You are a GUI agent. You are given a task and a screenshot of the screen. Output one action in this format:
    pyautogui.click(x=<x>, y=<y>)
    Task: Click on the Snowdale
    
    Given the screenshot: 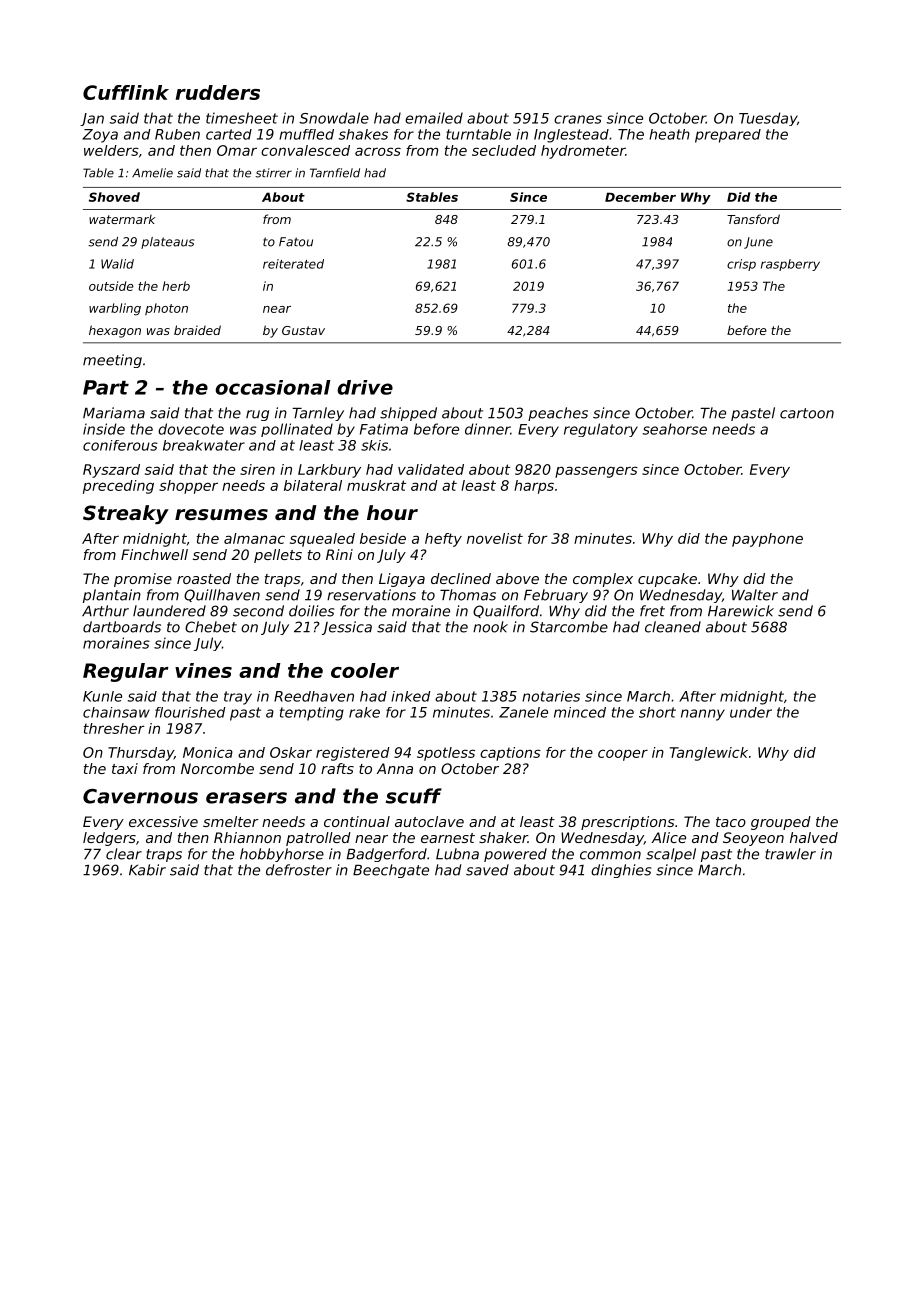 What is the action you would take?
    pyautogui.click(x=334, y=118)
